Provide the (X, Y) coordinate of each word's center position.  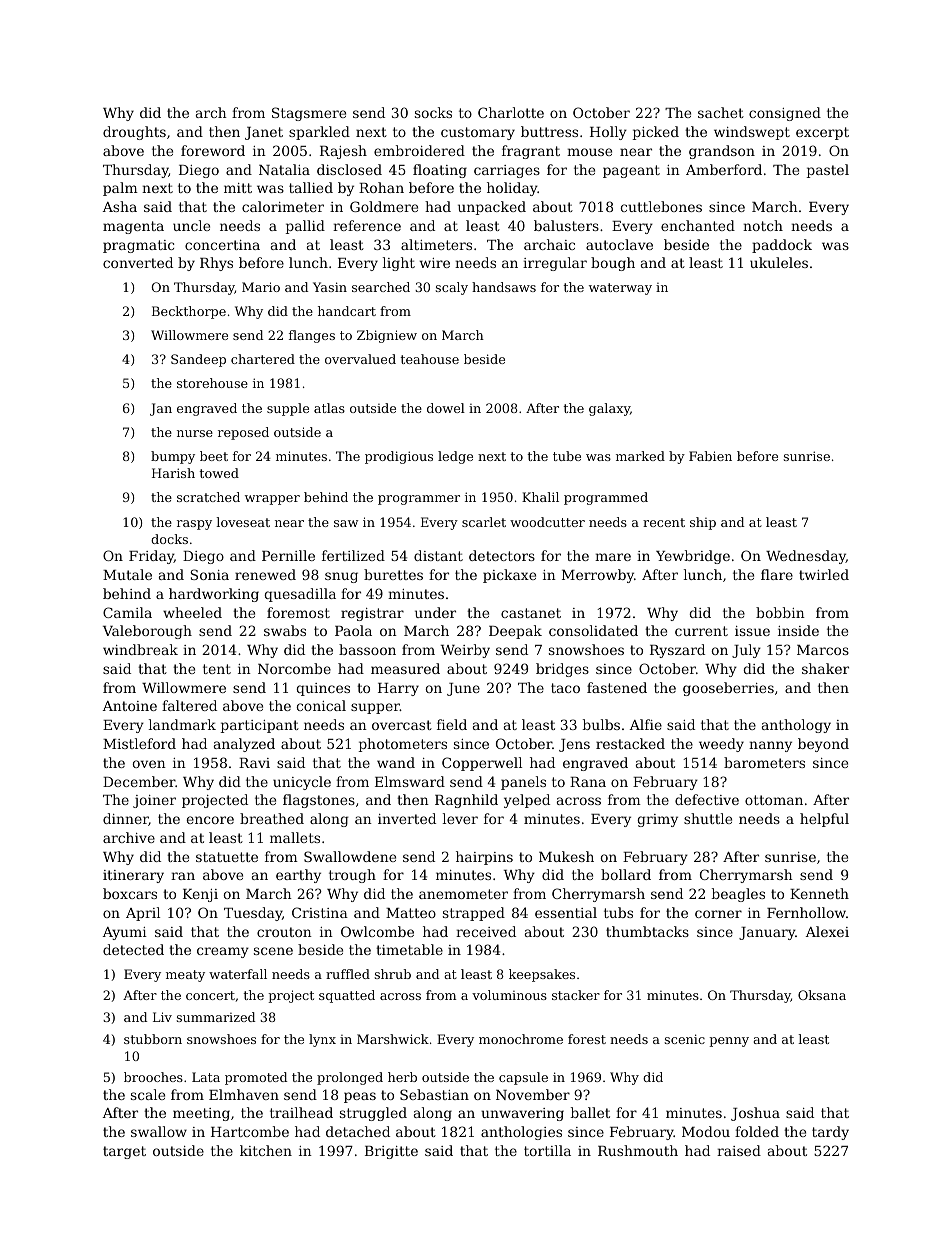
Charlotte (511, 112)
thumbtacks (647, 931)
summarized (216, 1017)
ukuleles (779, 262)
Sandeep (198, 360)
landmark (182, 724)
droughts (134, 133)
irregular (555, 264)
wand (396, 762)
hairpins (484, 858)
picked (656, 133)
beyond (823, 745)
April (143, 914)
